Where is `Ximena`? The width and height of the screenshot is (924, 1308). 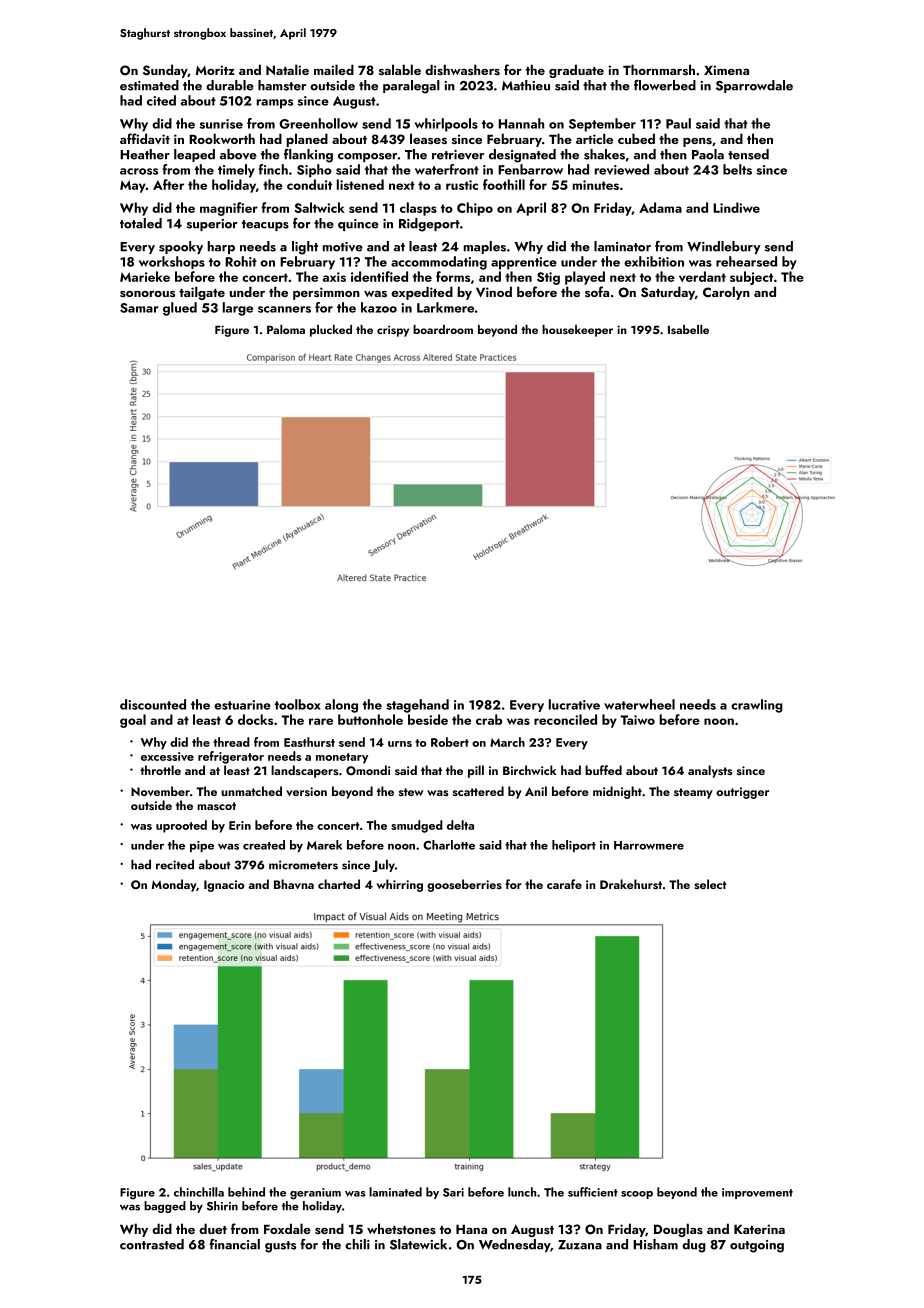 Ximena is located at coordinates (726, 70).
